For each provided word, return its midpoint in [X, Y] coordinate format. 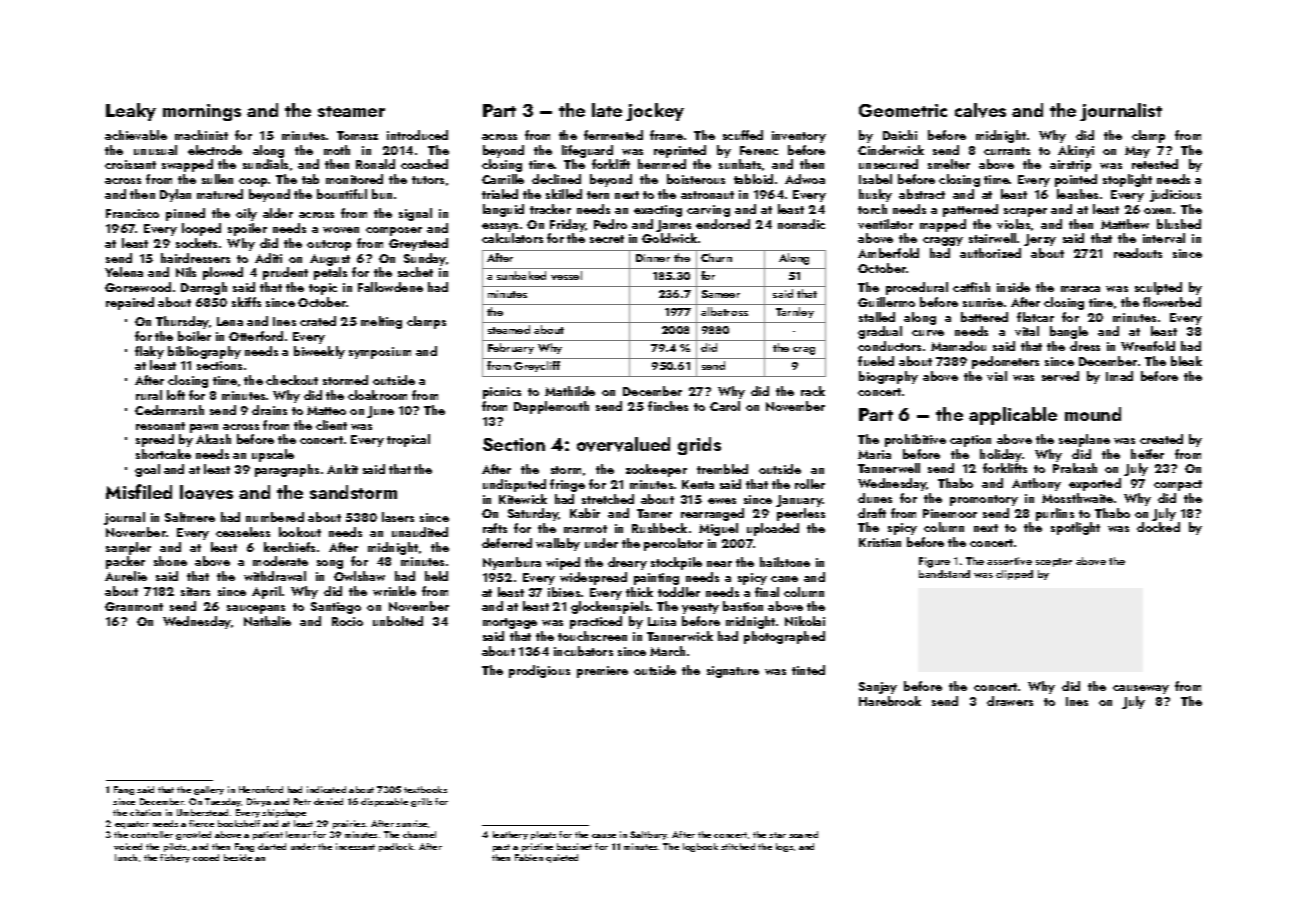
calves [980, 110]
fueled [876, 361]
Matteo [326, 410]
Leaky [131, 112]
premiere [602, 672]
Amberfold [888, 253]
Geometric [903, 110]
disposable [384, 802]
